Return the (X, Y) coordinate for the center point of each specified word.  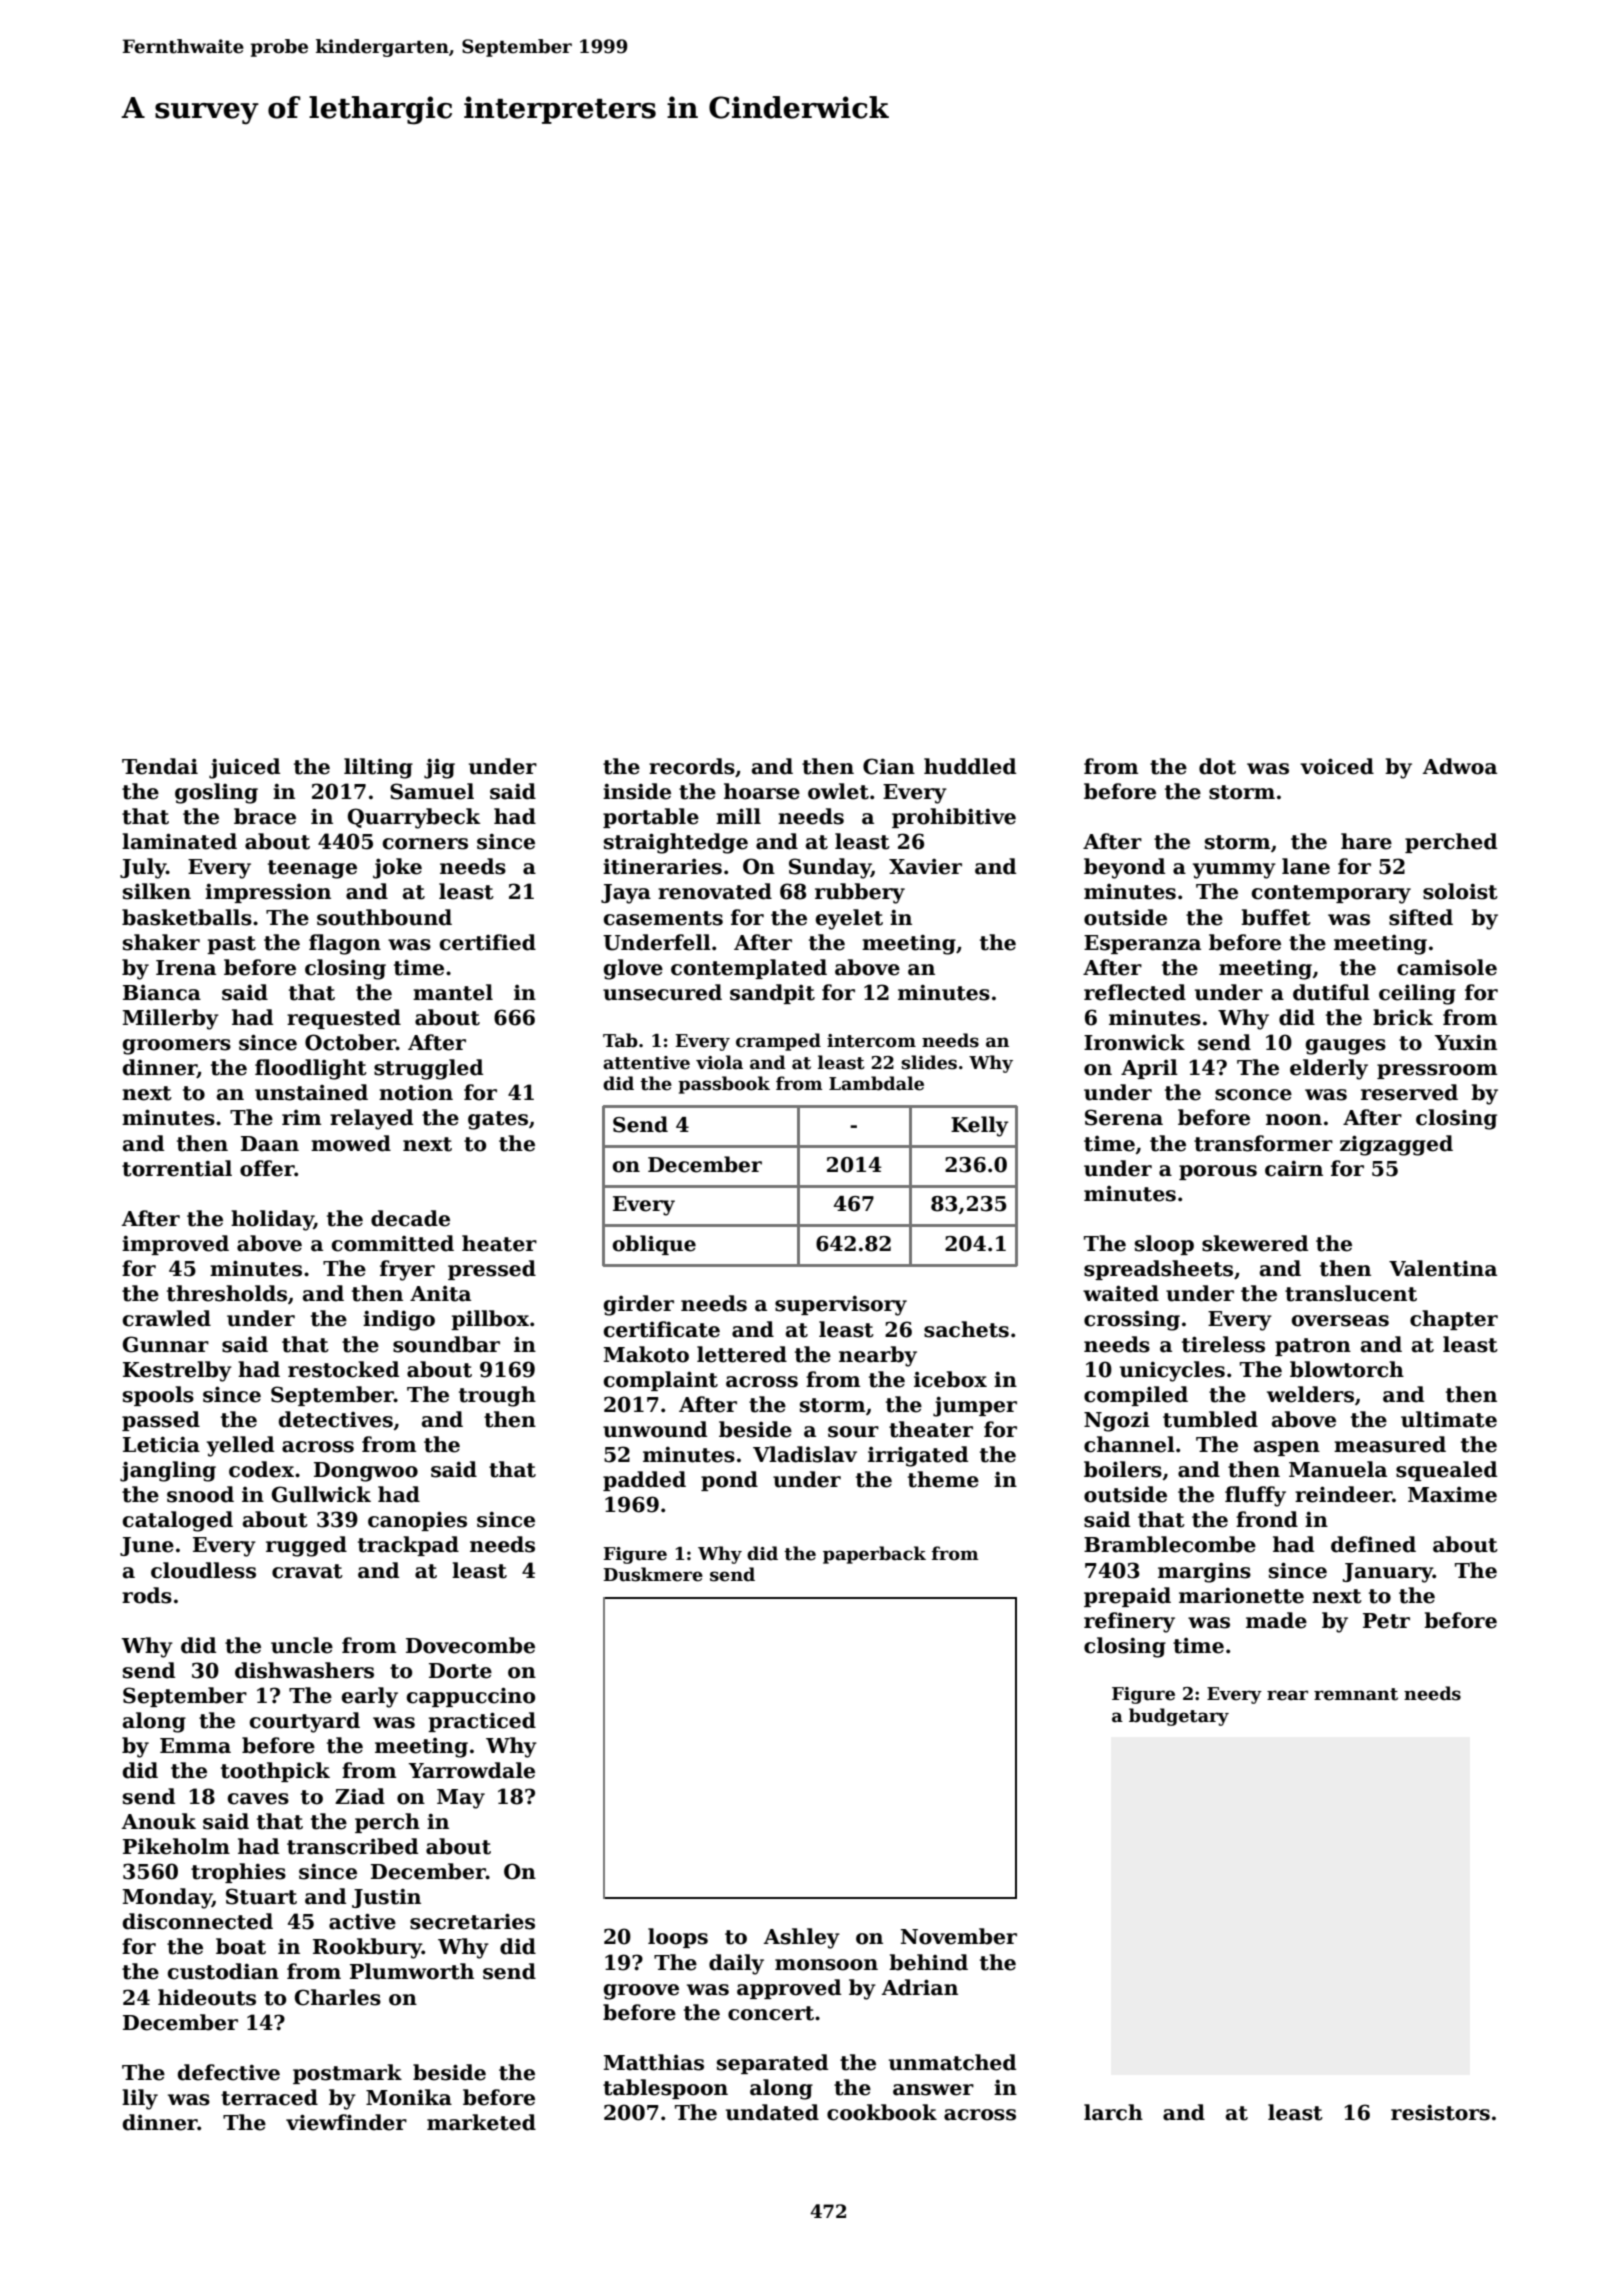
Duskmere (653, 1574)
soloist (1460, 891)
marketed (481, 2122)
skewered (1255, 1243)
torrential (177, 1168)
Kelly (980, 1126)
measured (1390, 1444)
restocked (343, 1369)
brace (265, 816)
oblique (654, 1245)
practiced (482, 1722)
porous (1218, 1172)
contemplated (749, 969)
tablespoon (665, 2089)
